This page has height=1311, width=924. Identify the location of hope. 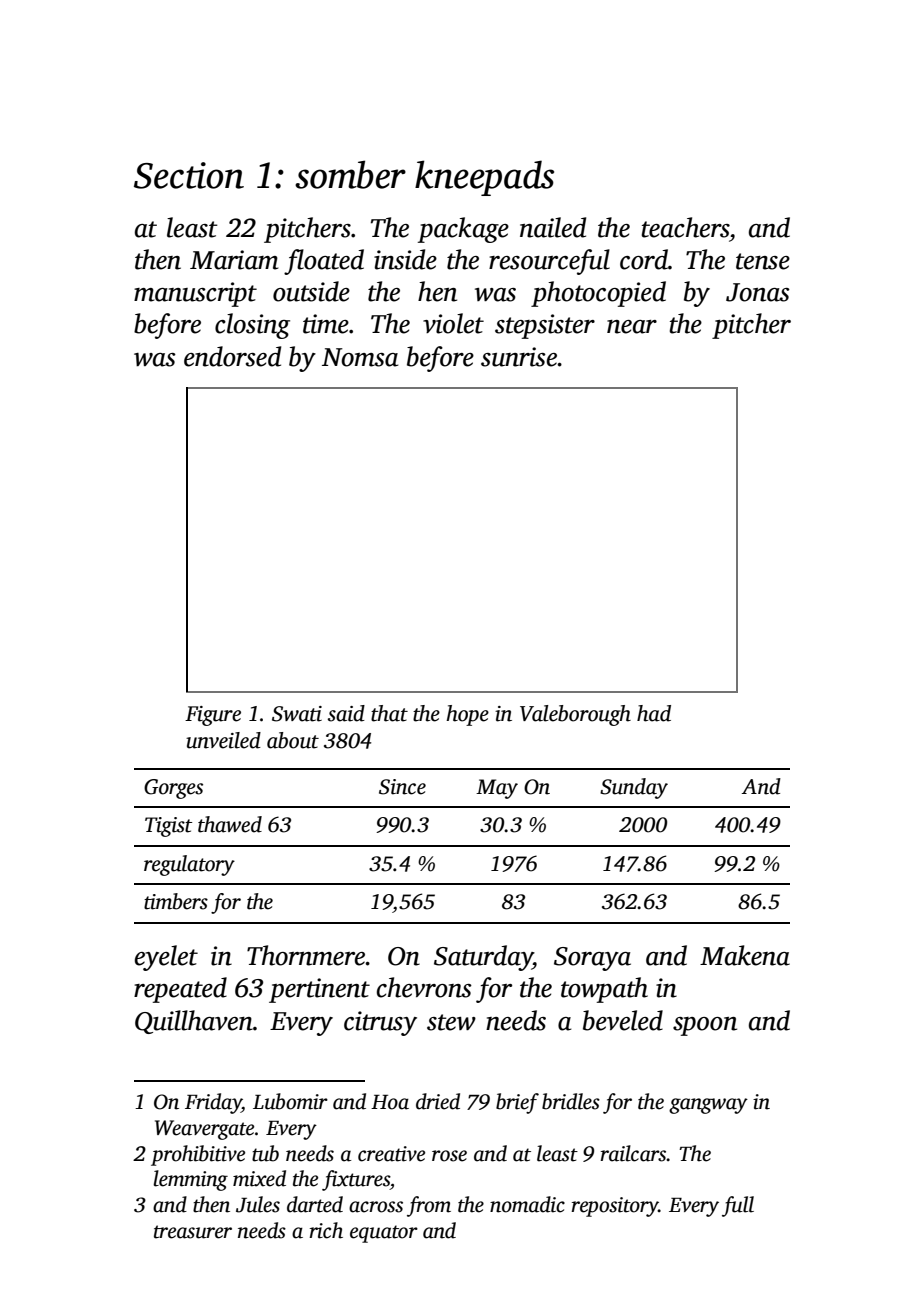
(467, 715).
